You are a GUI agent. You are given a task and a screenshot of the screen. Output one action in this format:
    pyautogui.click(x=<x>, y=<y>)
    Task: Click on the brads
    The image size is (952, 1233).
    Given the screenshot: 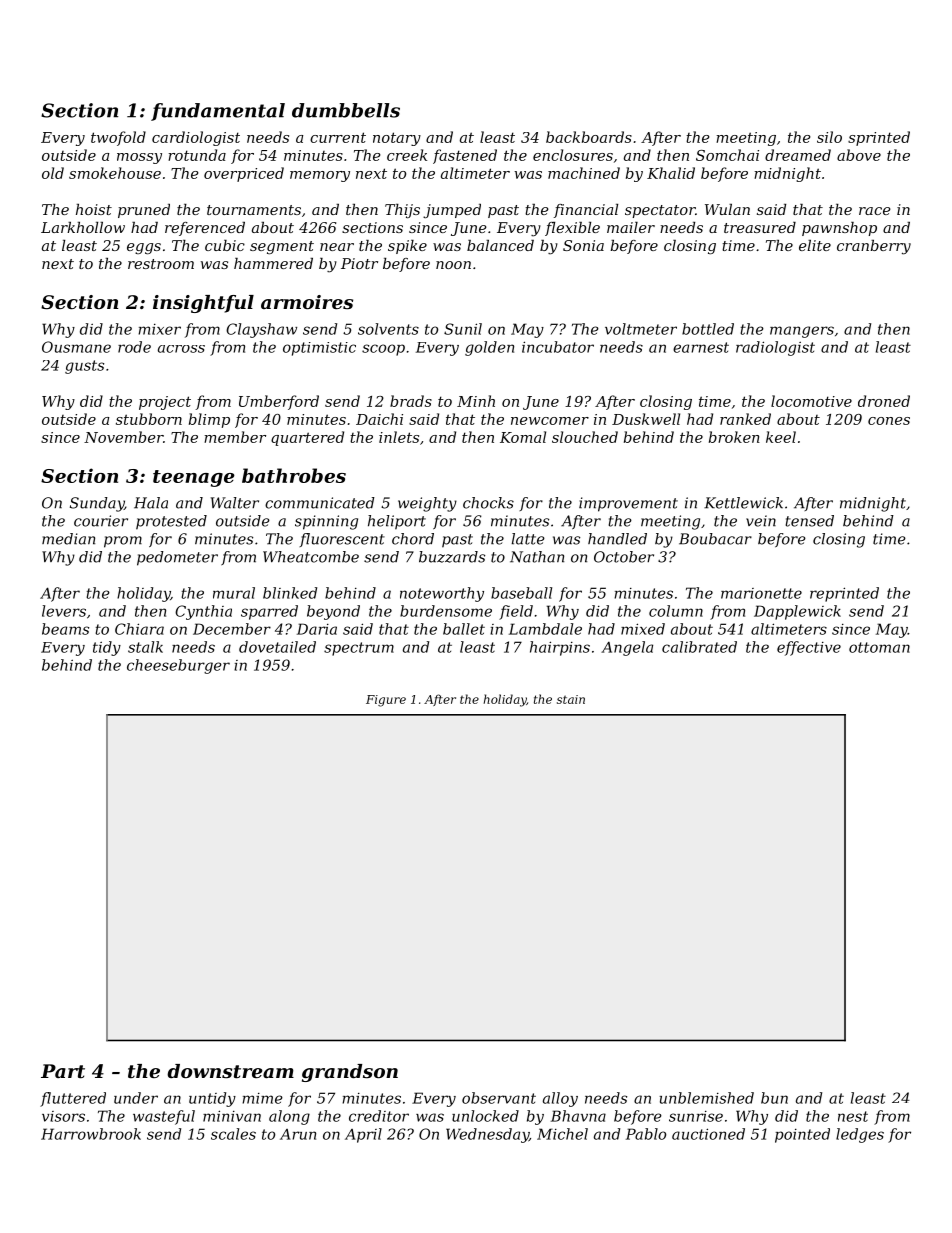 What is the action you would take?
    pyautogui.click(x=411, y=401)
